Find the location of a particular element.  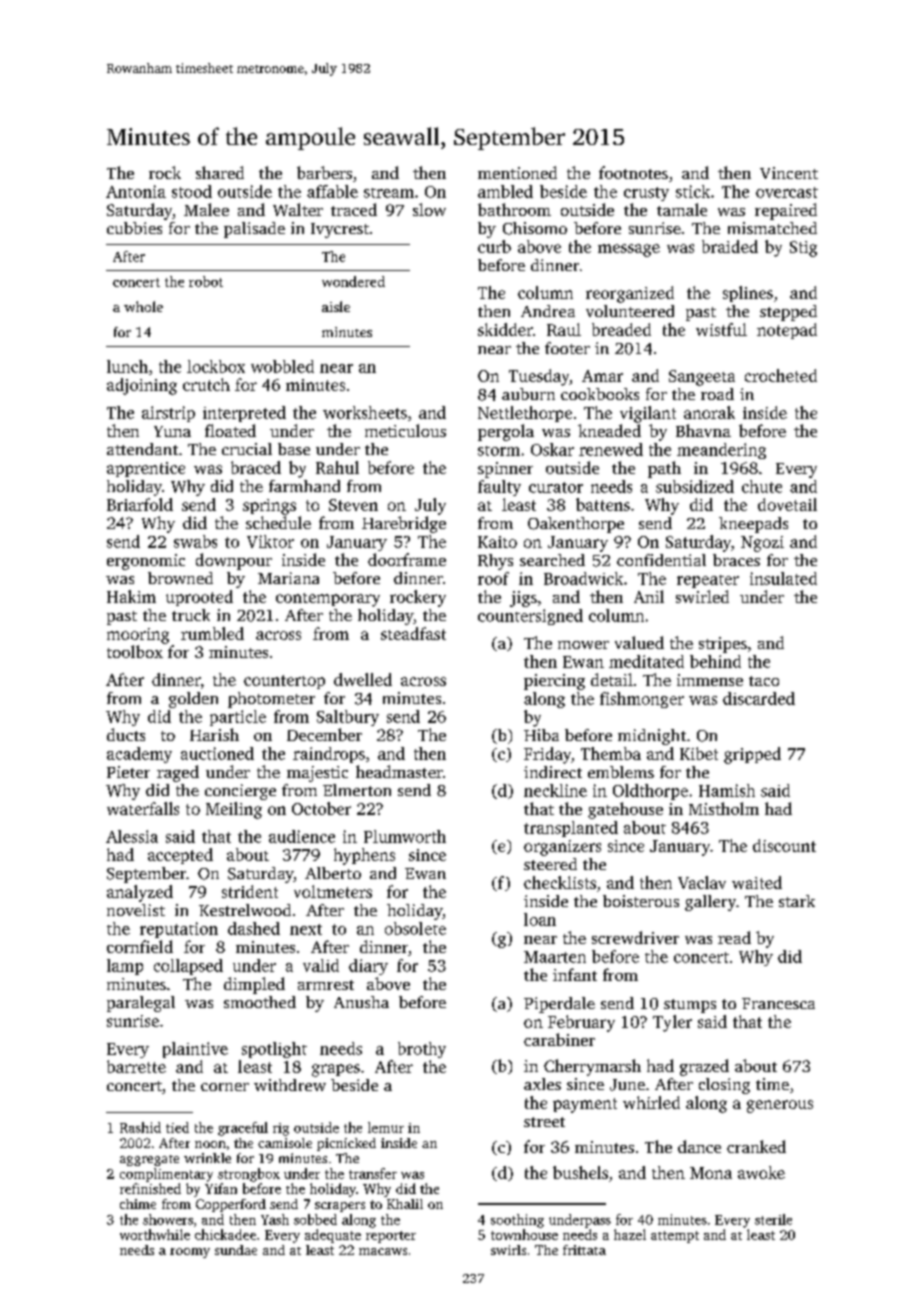

Meiling is located at coordinates (234, 810).
